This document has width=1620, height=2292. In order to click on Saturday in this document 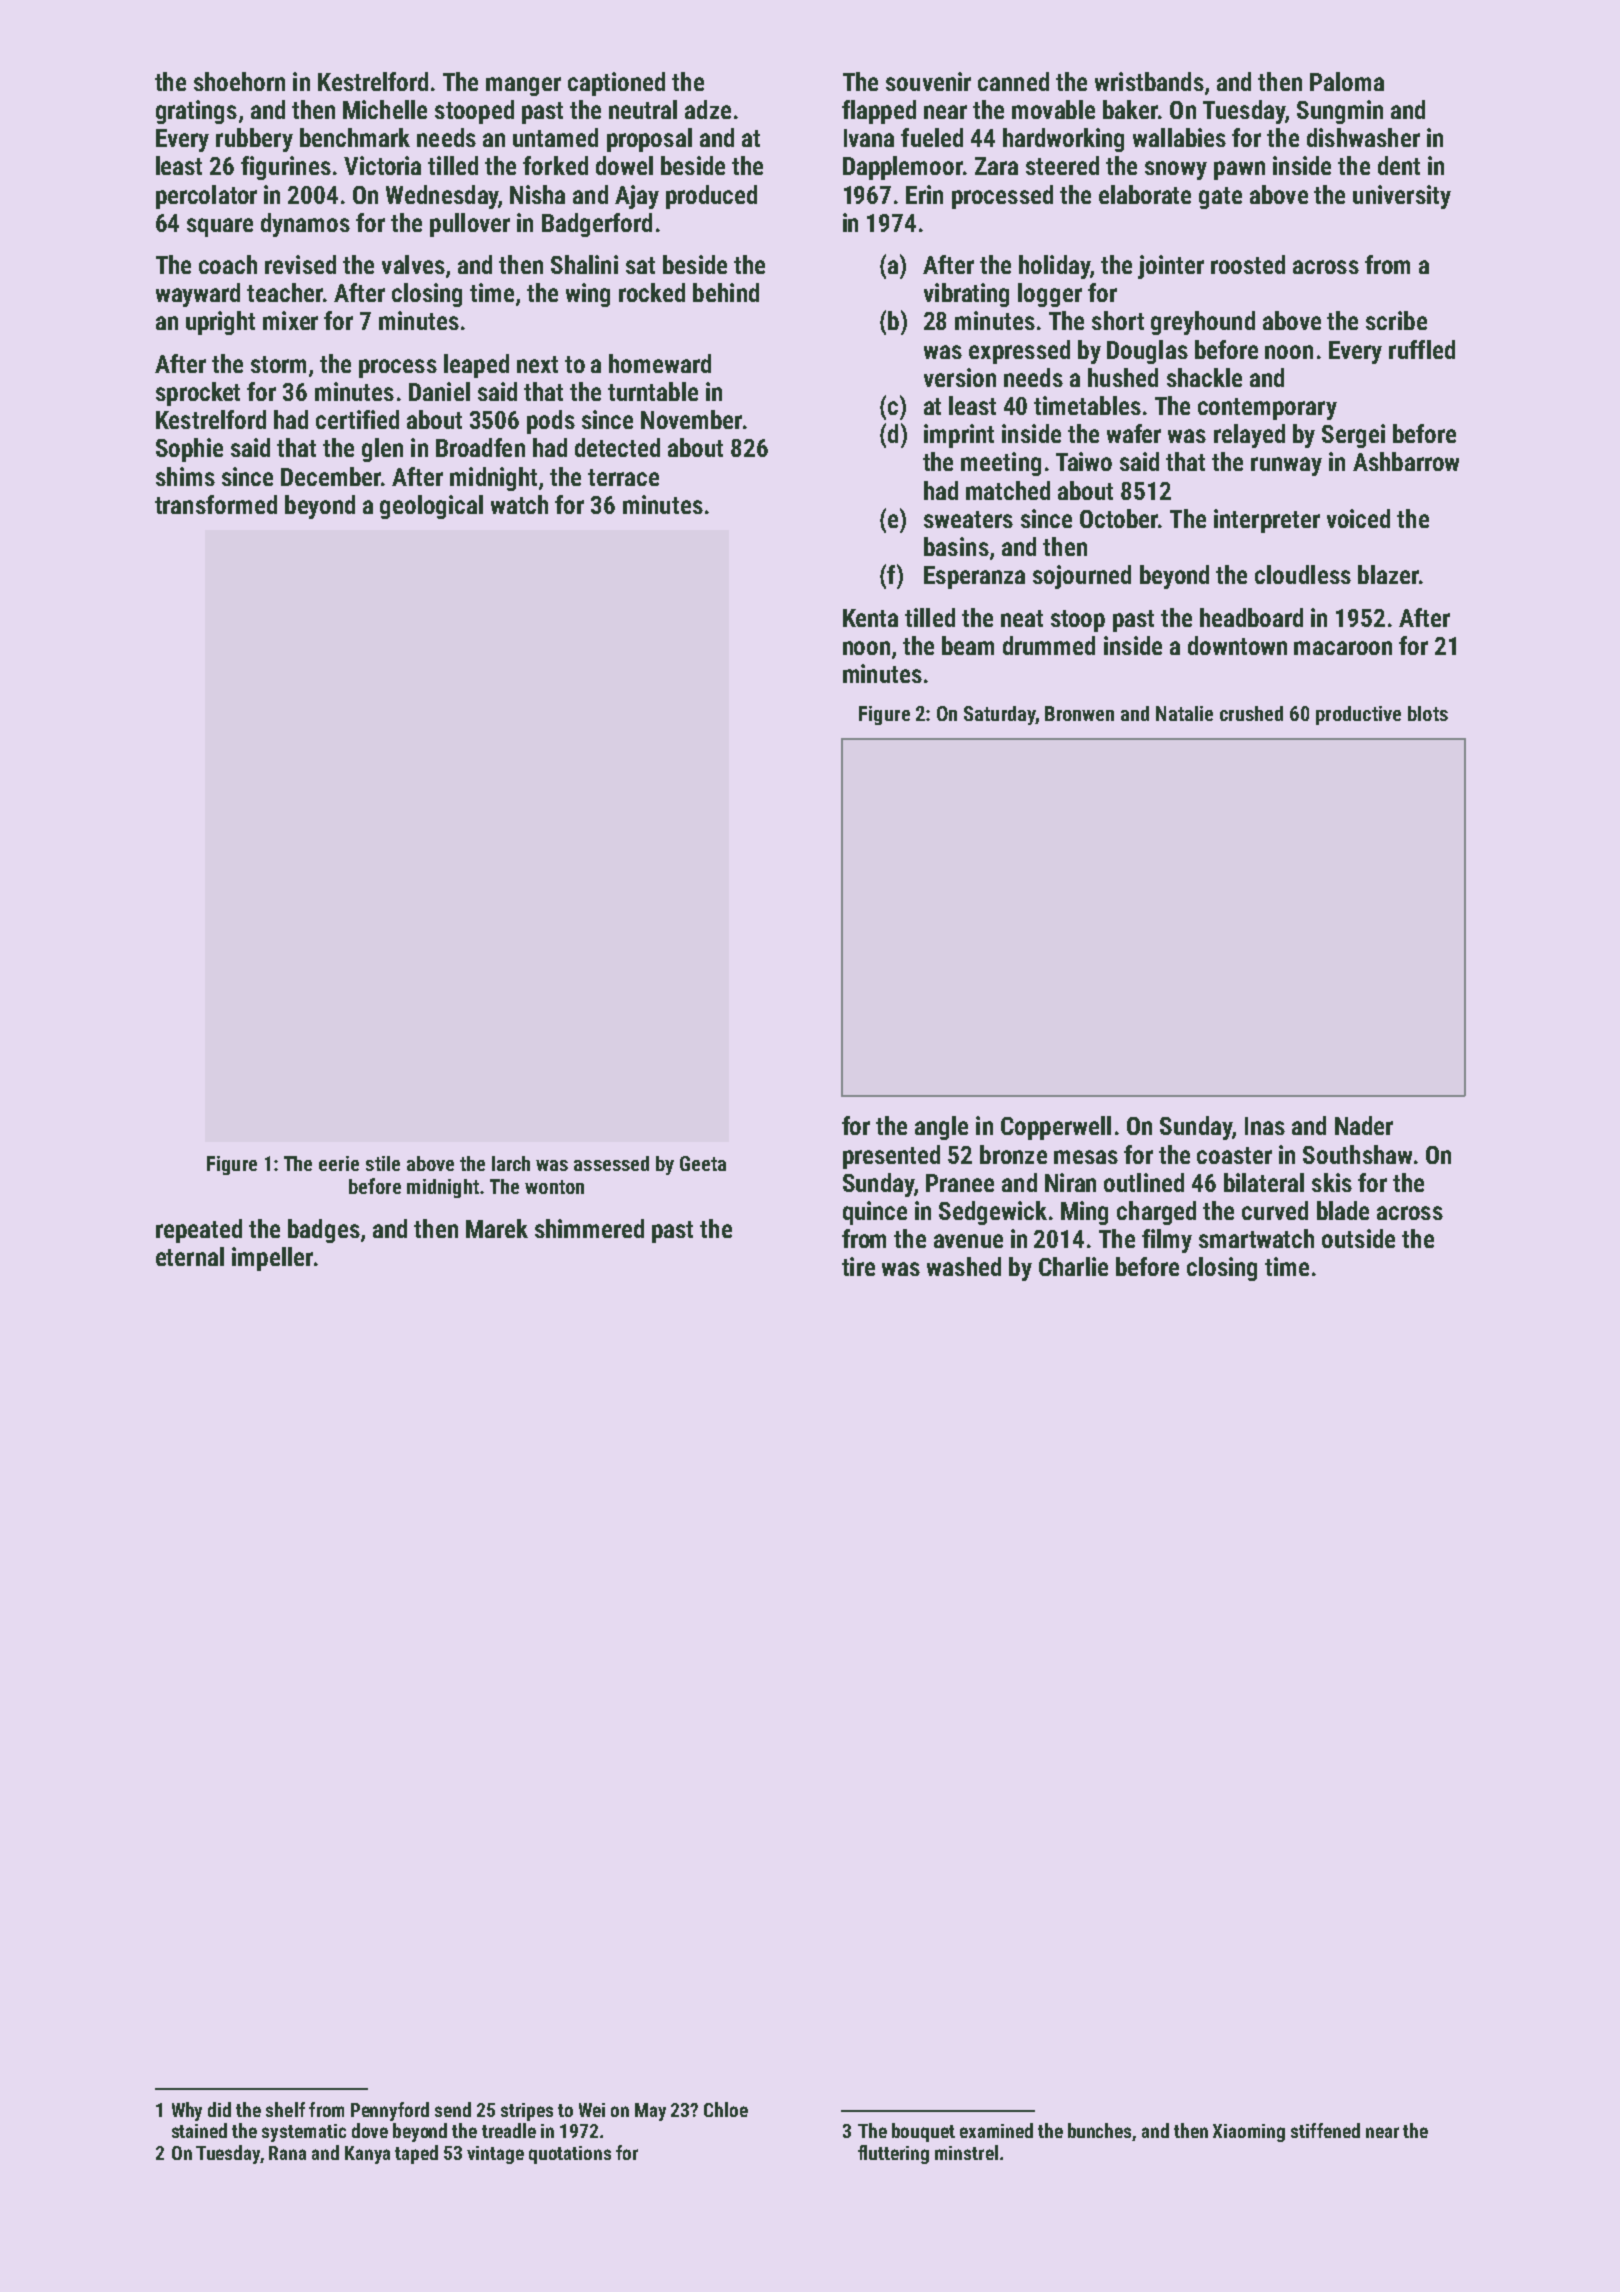, I will do `click(999, 715)`.
